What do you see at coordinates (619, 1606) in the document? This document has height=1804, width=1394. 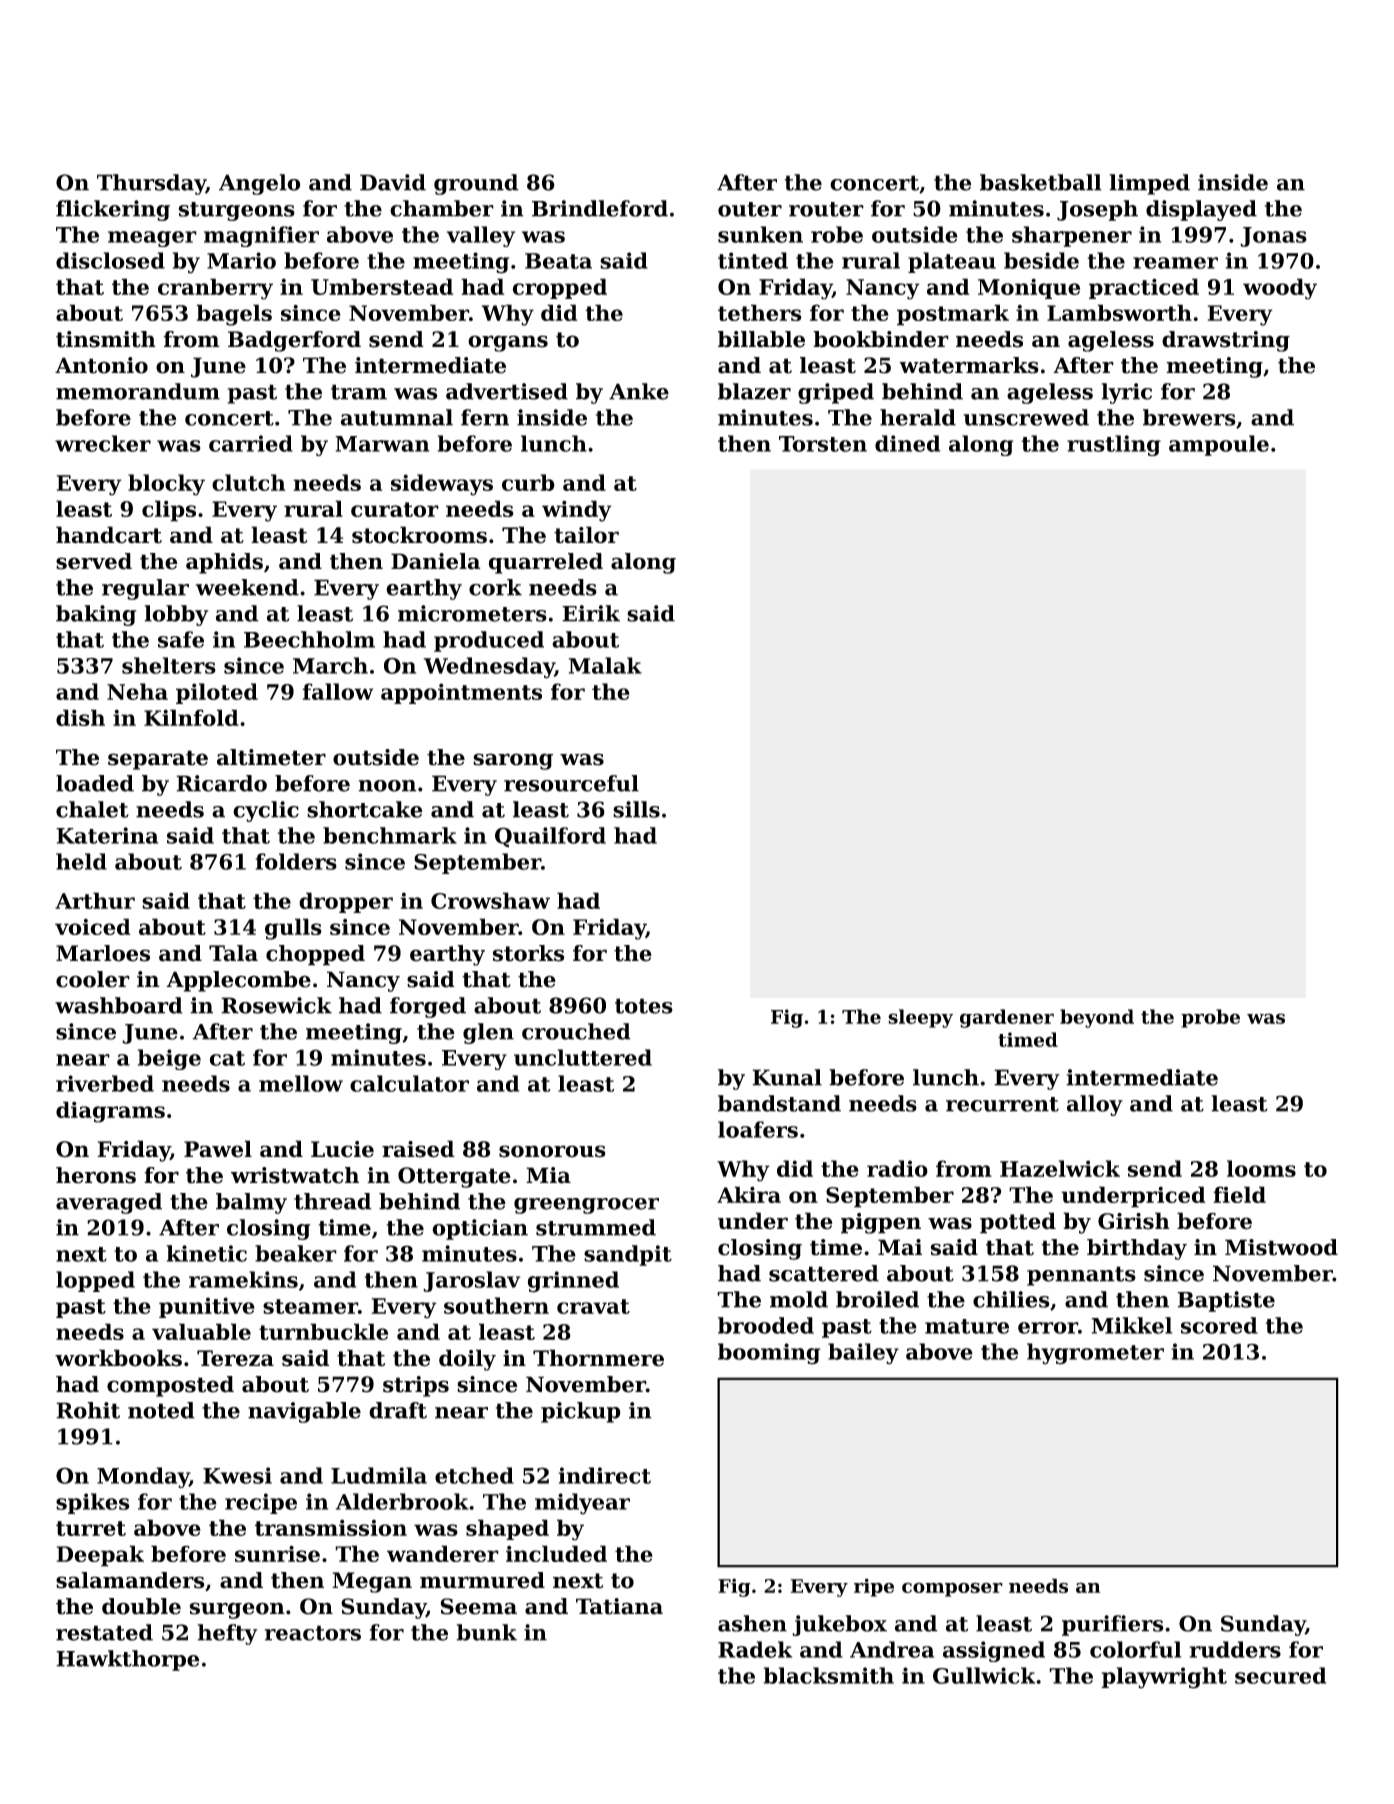 I see `Tatiana` at bounding box center [619, 1606].
